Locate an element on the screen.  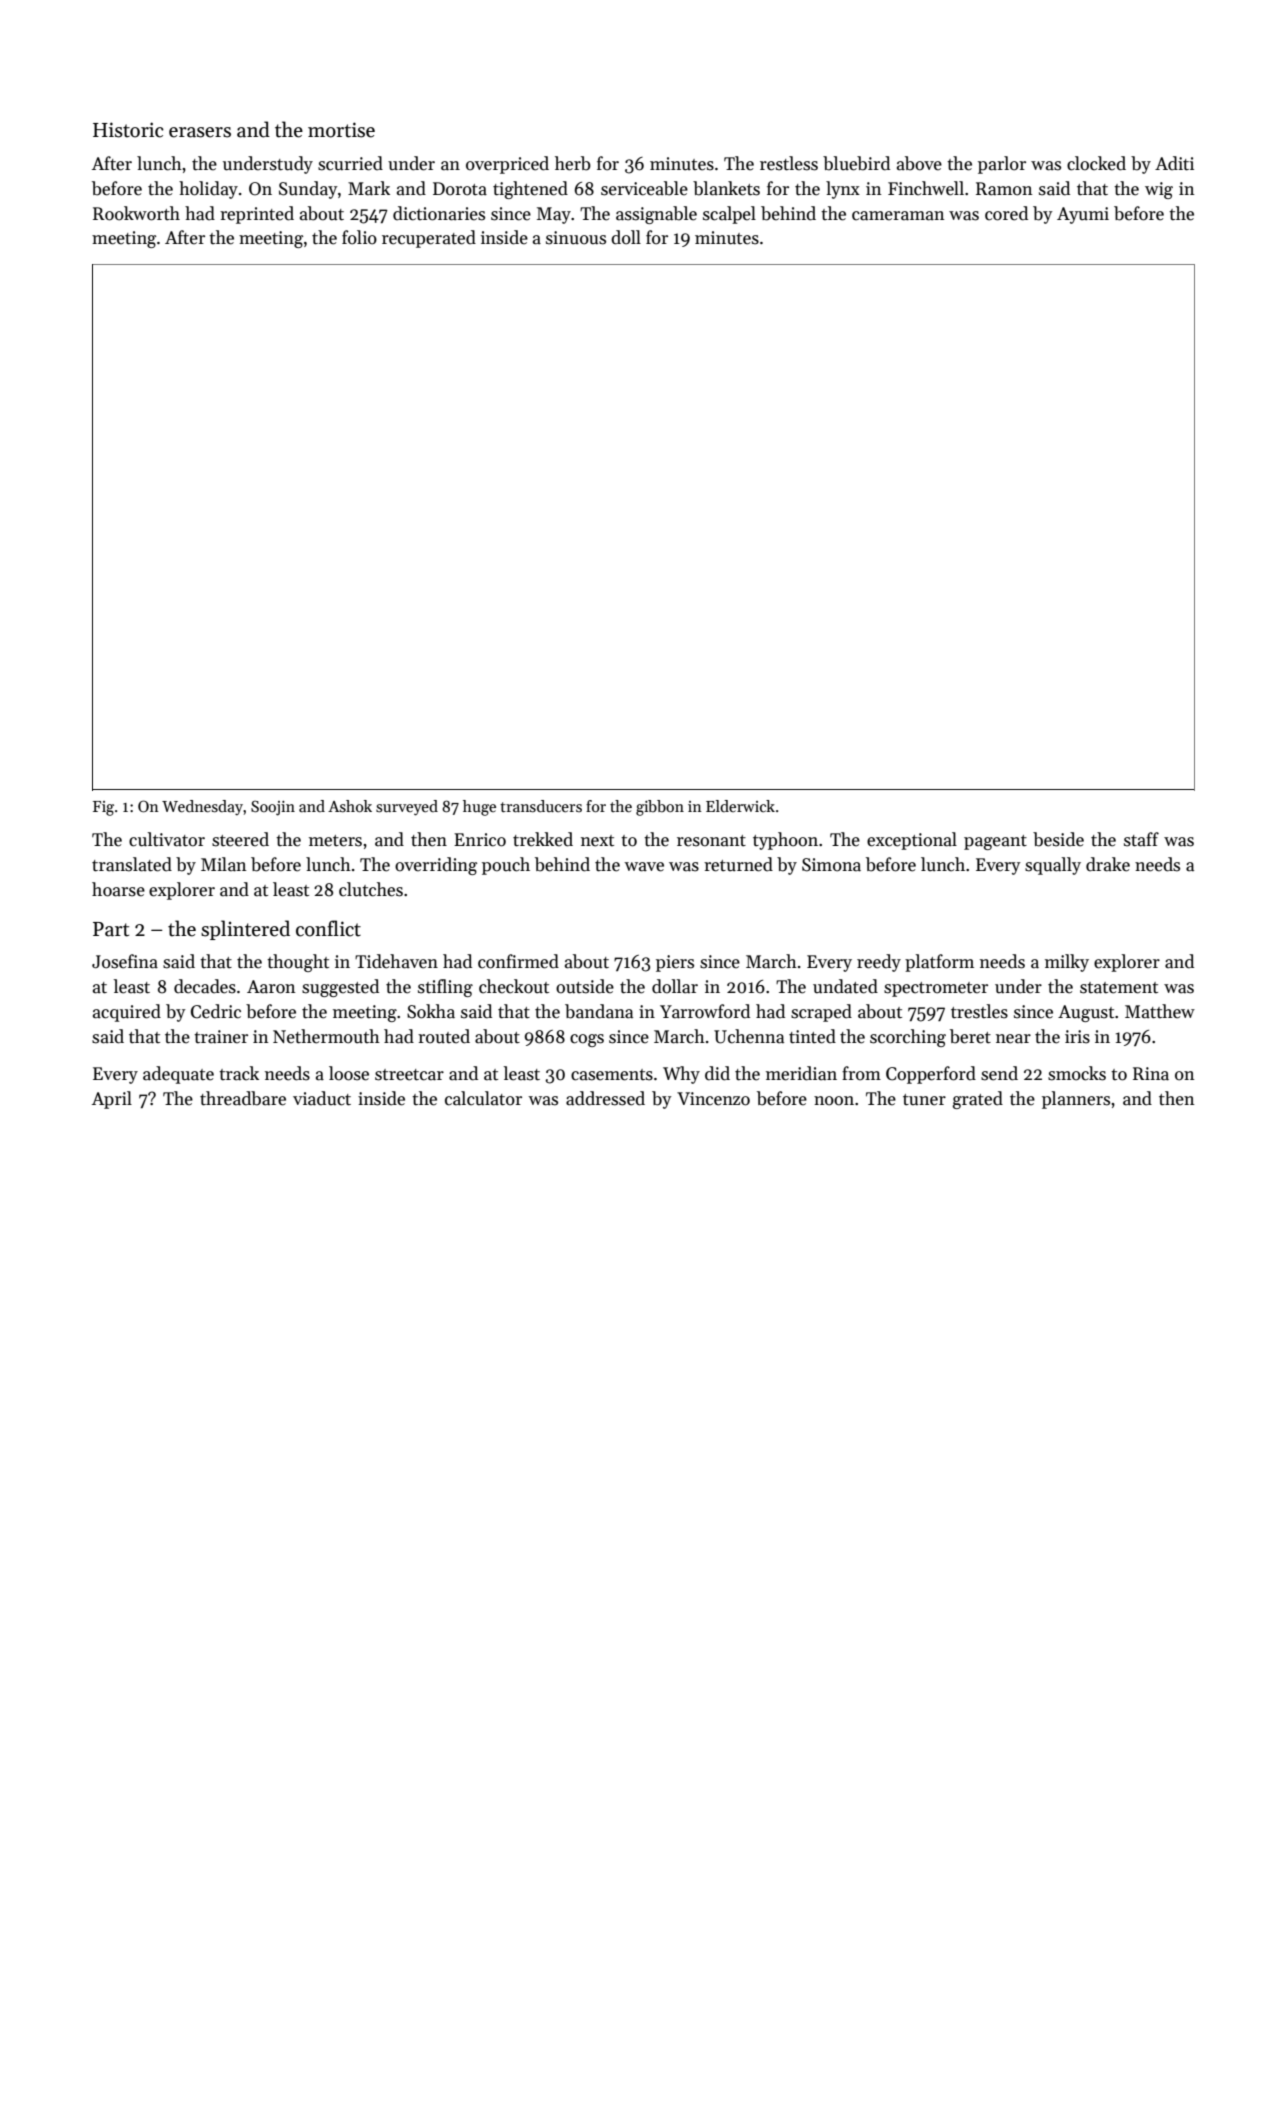
beside is located at coordinates (1058, 839).
